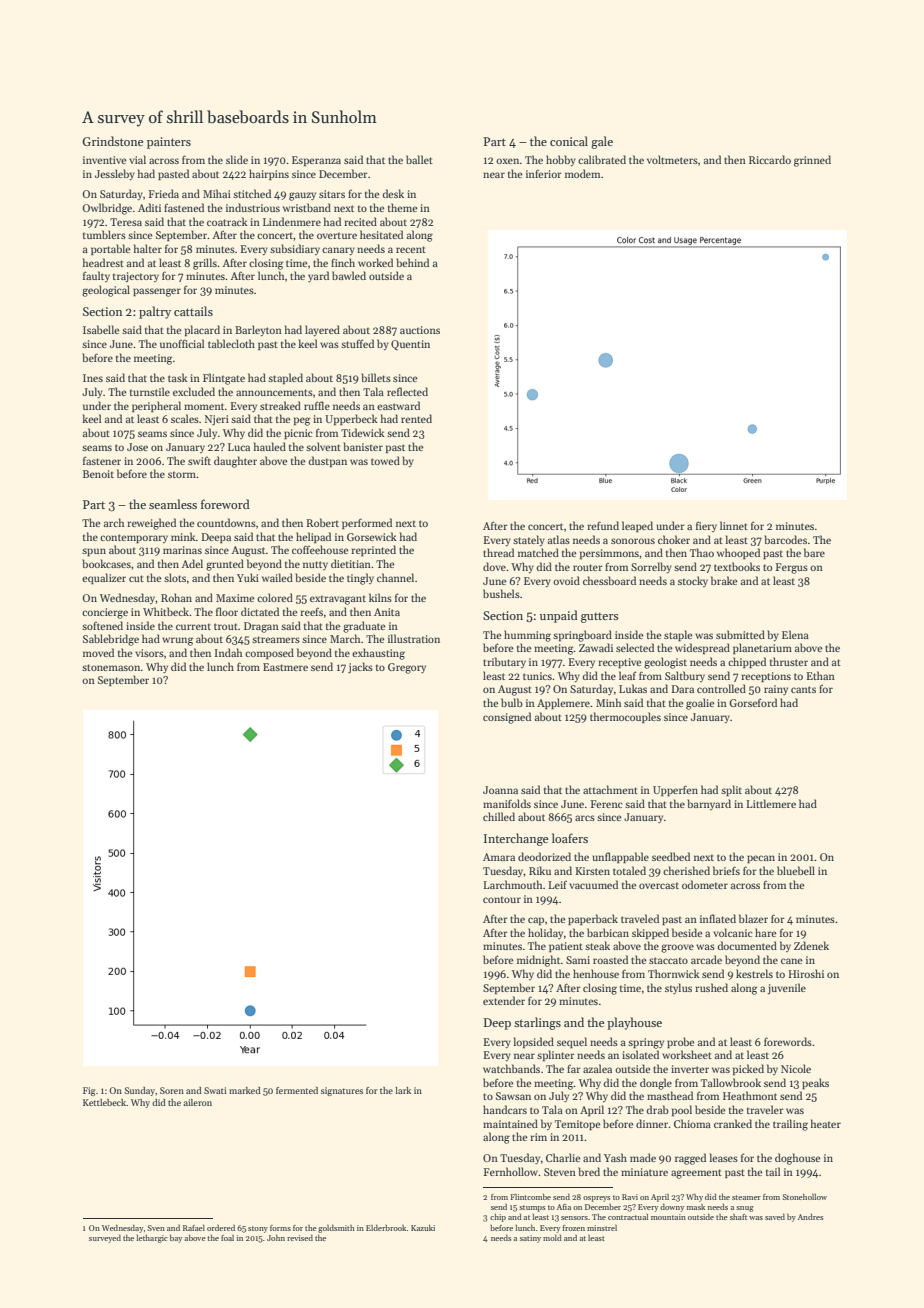 This document has width=924, height=1308. I want to click on lethargic, so click(152, 1239).
